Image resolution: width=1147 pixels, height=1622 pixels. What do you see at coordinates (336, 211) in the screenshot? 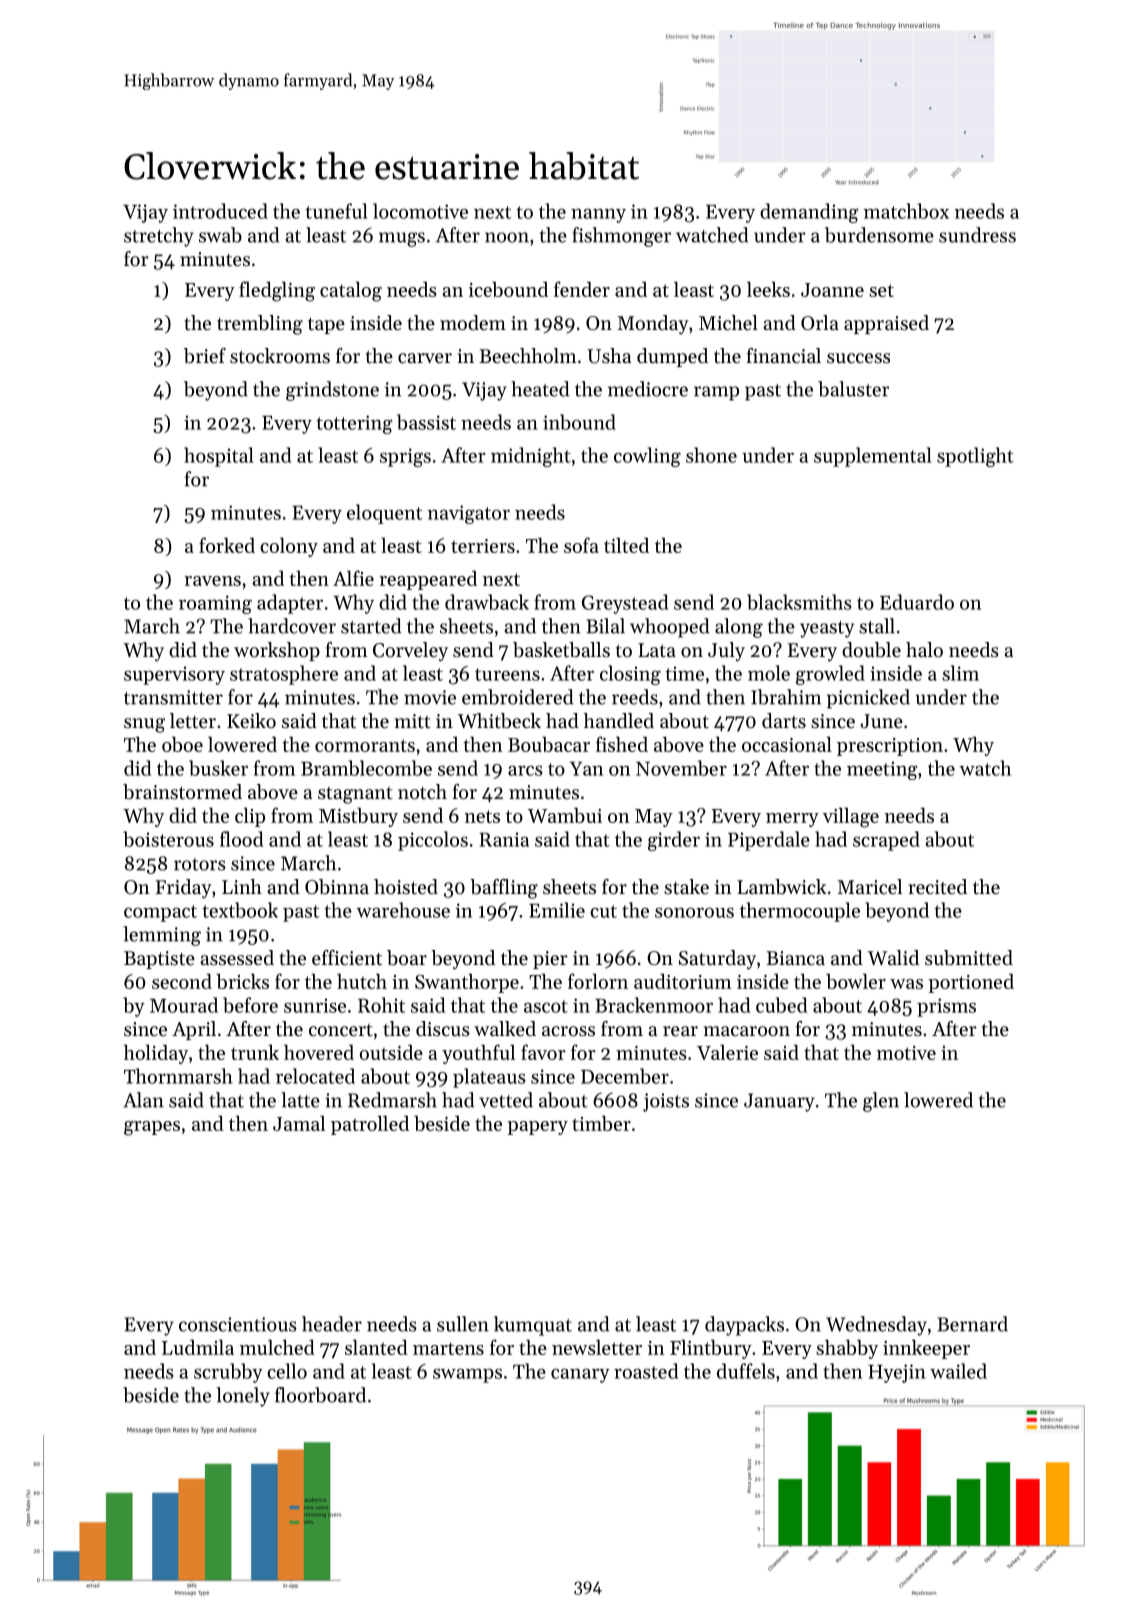
I see `tuneful` at bounding box center [336, 211].
